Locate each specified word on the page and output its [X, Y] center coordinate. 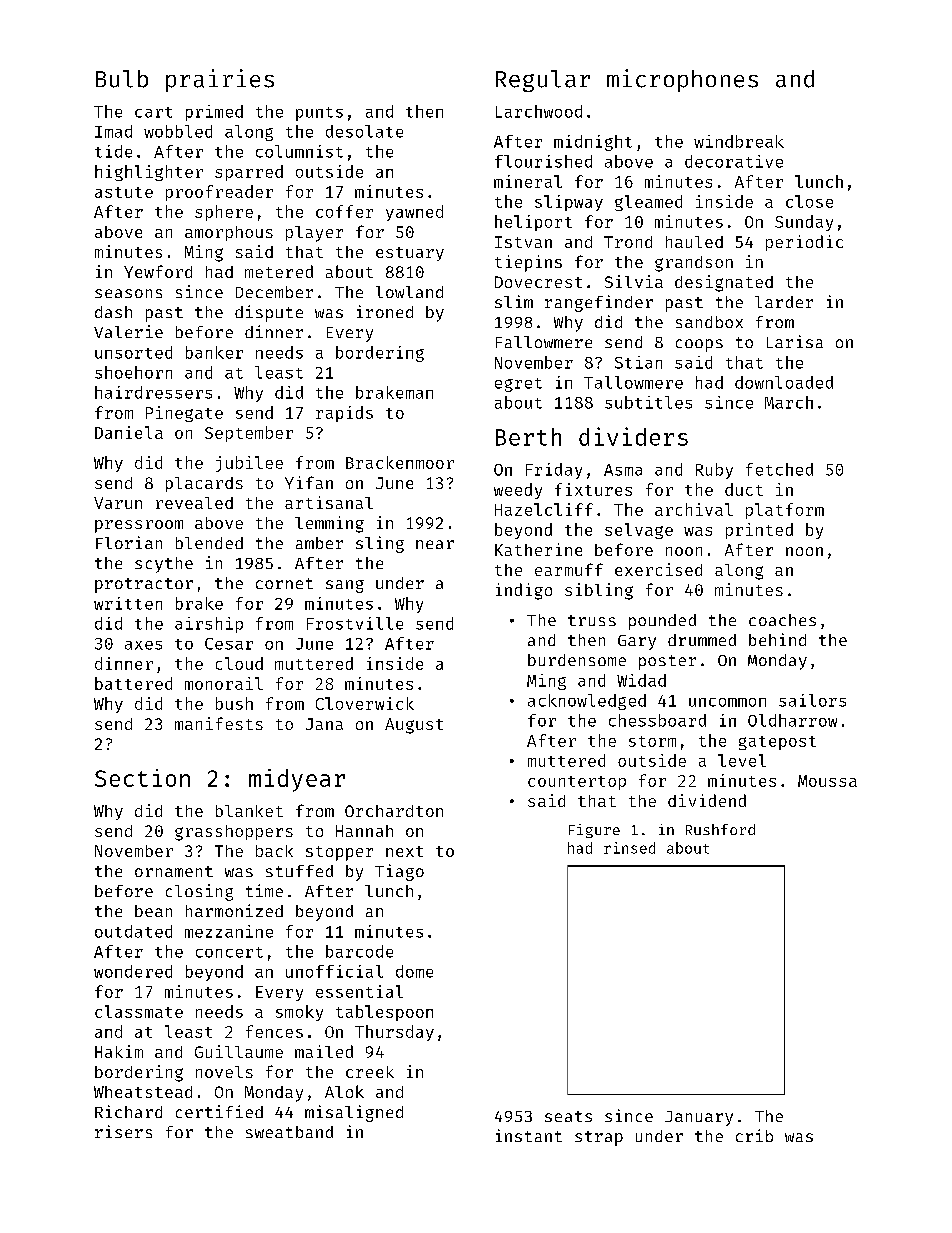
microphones [682, 80]
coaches [782, 620]
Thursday [394, 1033]
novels [224, 1072]
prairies [220, 80]
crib [754, 1135]
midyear [297, 780]
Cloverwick [365, 703]
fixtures [593, 489]
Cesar [229, 644]
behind [777, 639]
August [414, 726]
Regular [543, 81]
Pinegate [184, 414]
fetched [779, 469]
